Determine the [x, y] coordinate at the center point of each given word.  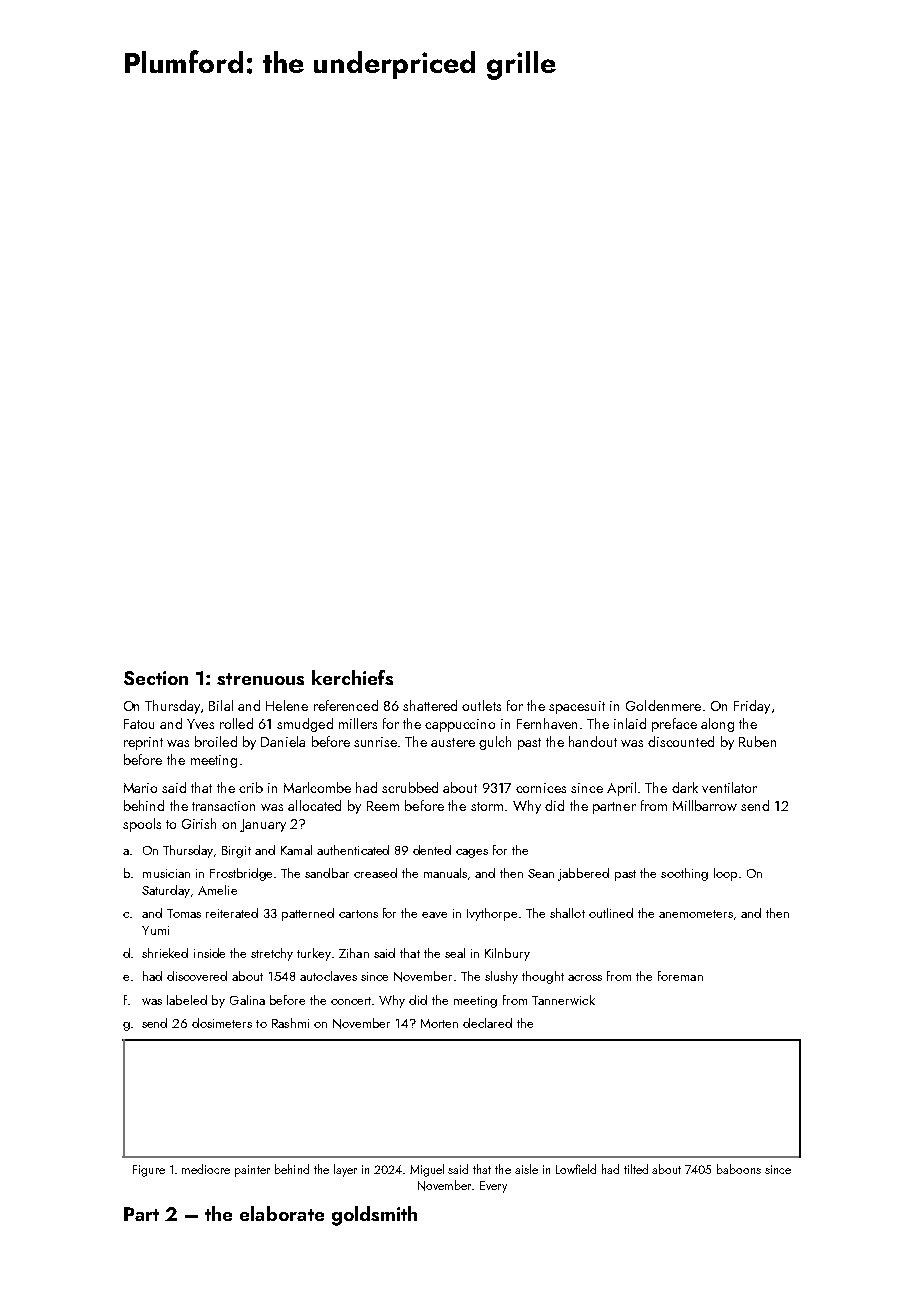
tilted [636, 1169]
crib [251, 787]
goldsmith [374, 1216]
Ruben [757, 741]
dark [685, 787]
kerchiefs [352, 677]
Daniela [283, 741]
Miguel [427, 1170]
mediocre [206, 1169]
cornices [541, 788]
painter [252, 1171]
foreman [680, 976]
